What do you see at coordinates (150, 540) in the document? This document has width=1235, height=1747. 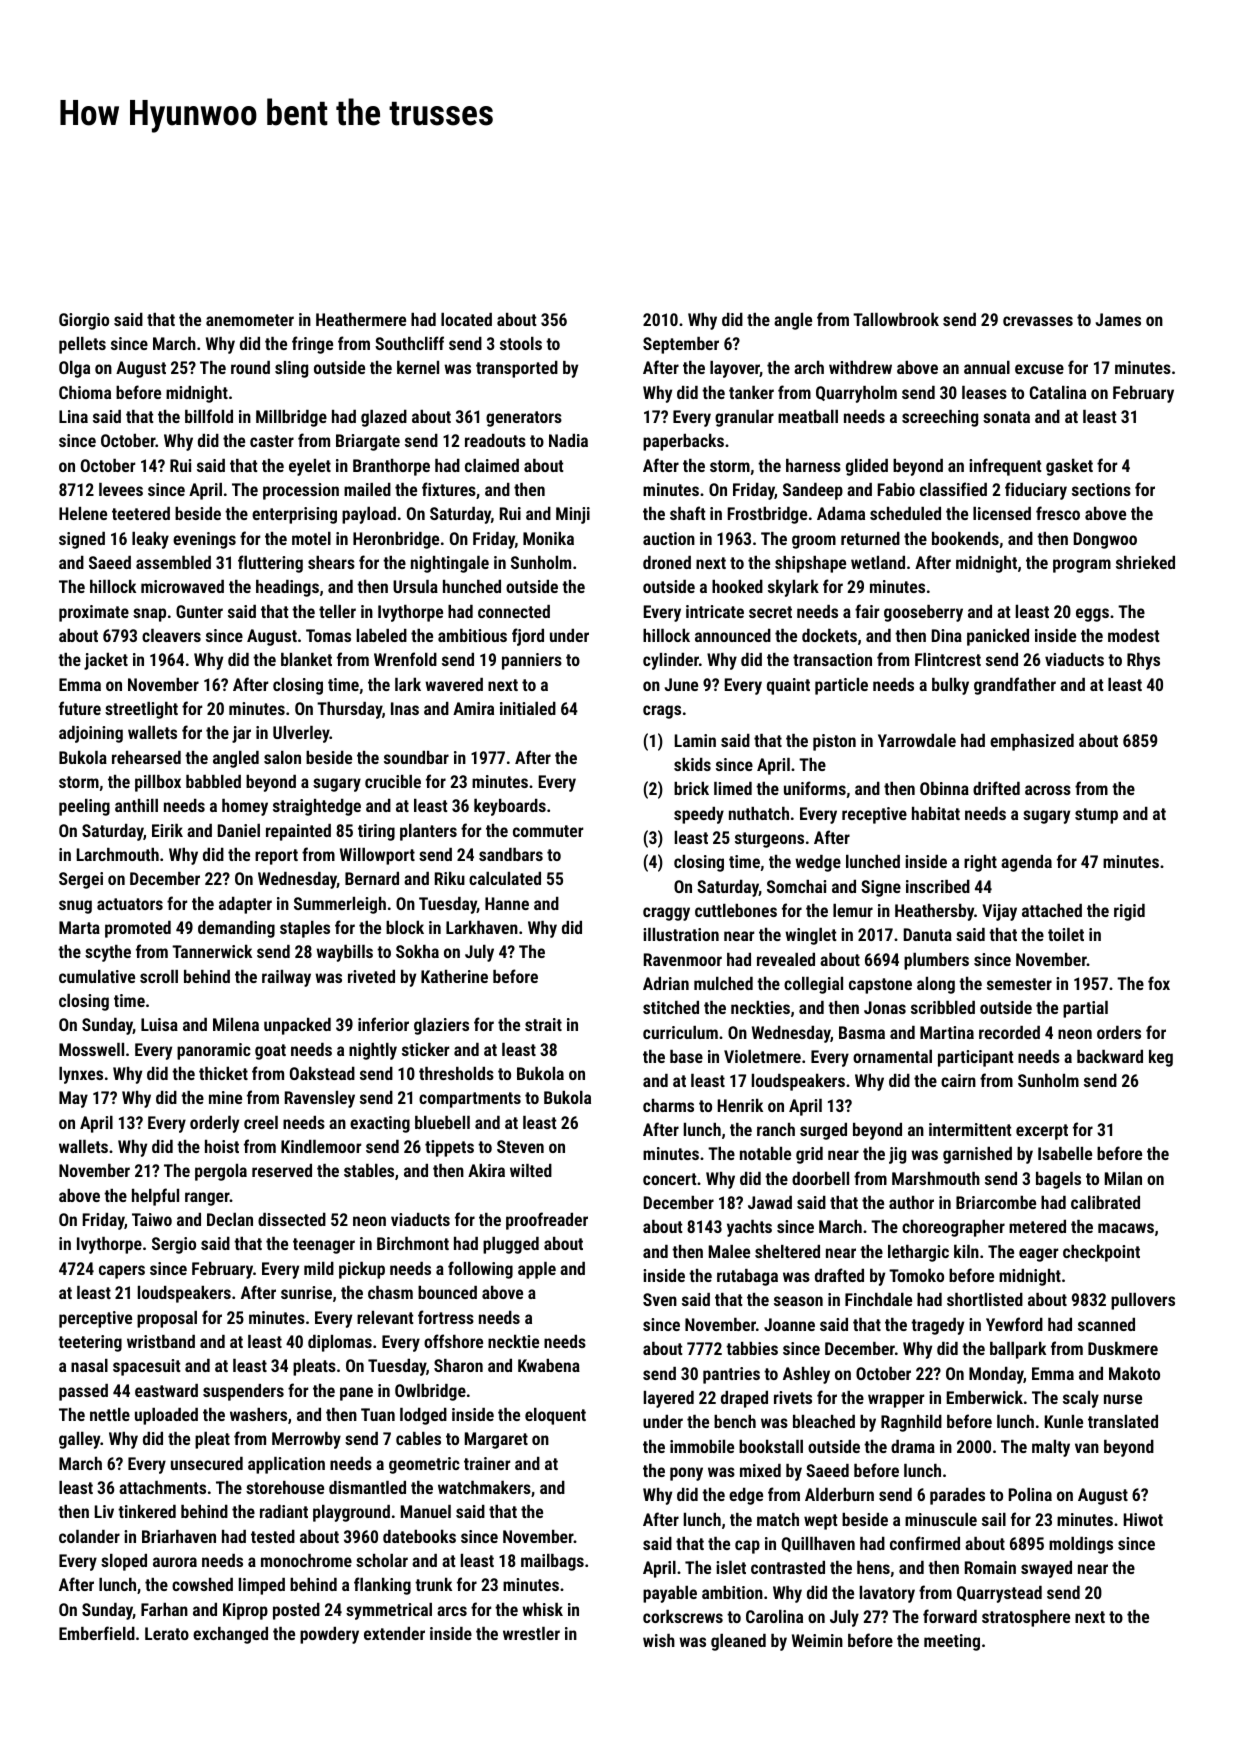 I see `leaky` at bounding box center [150, 540].
